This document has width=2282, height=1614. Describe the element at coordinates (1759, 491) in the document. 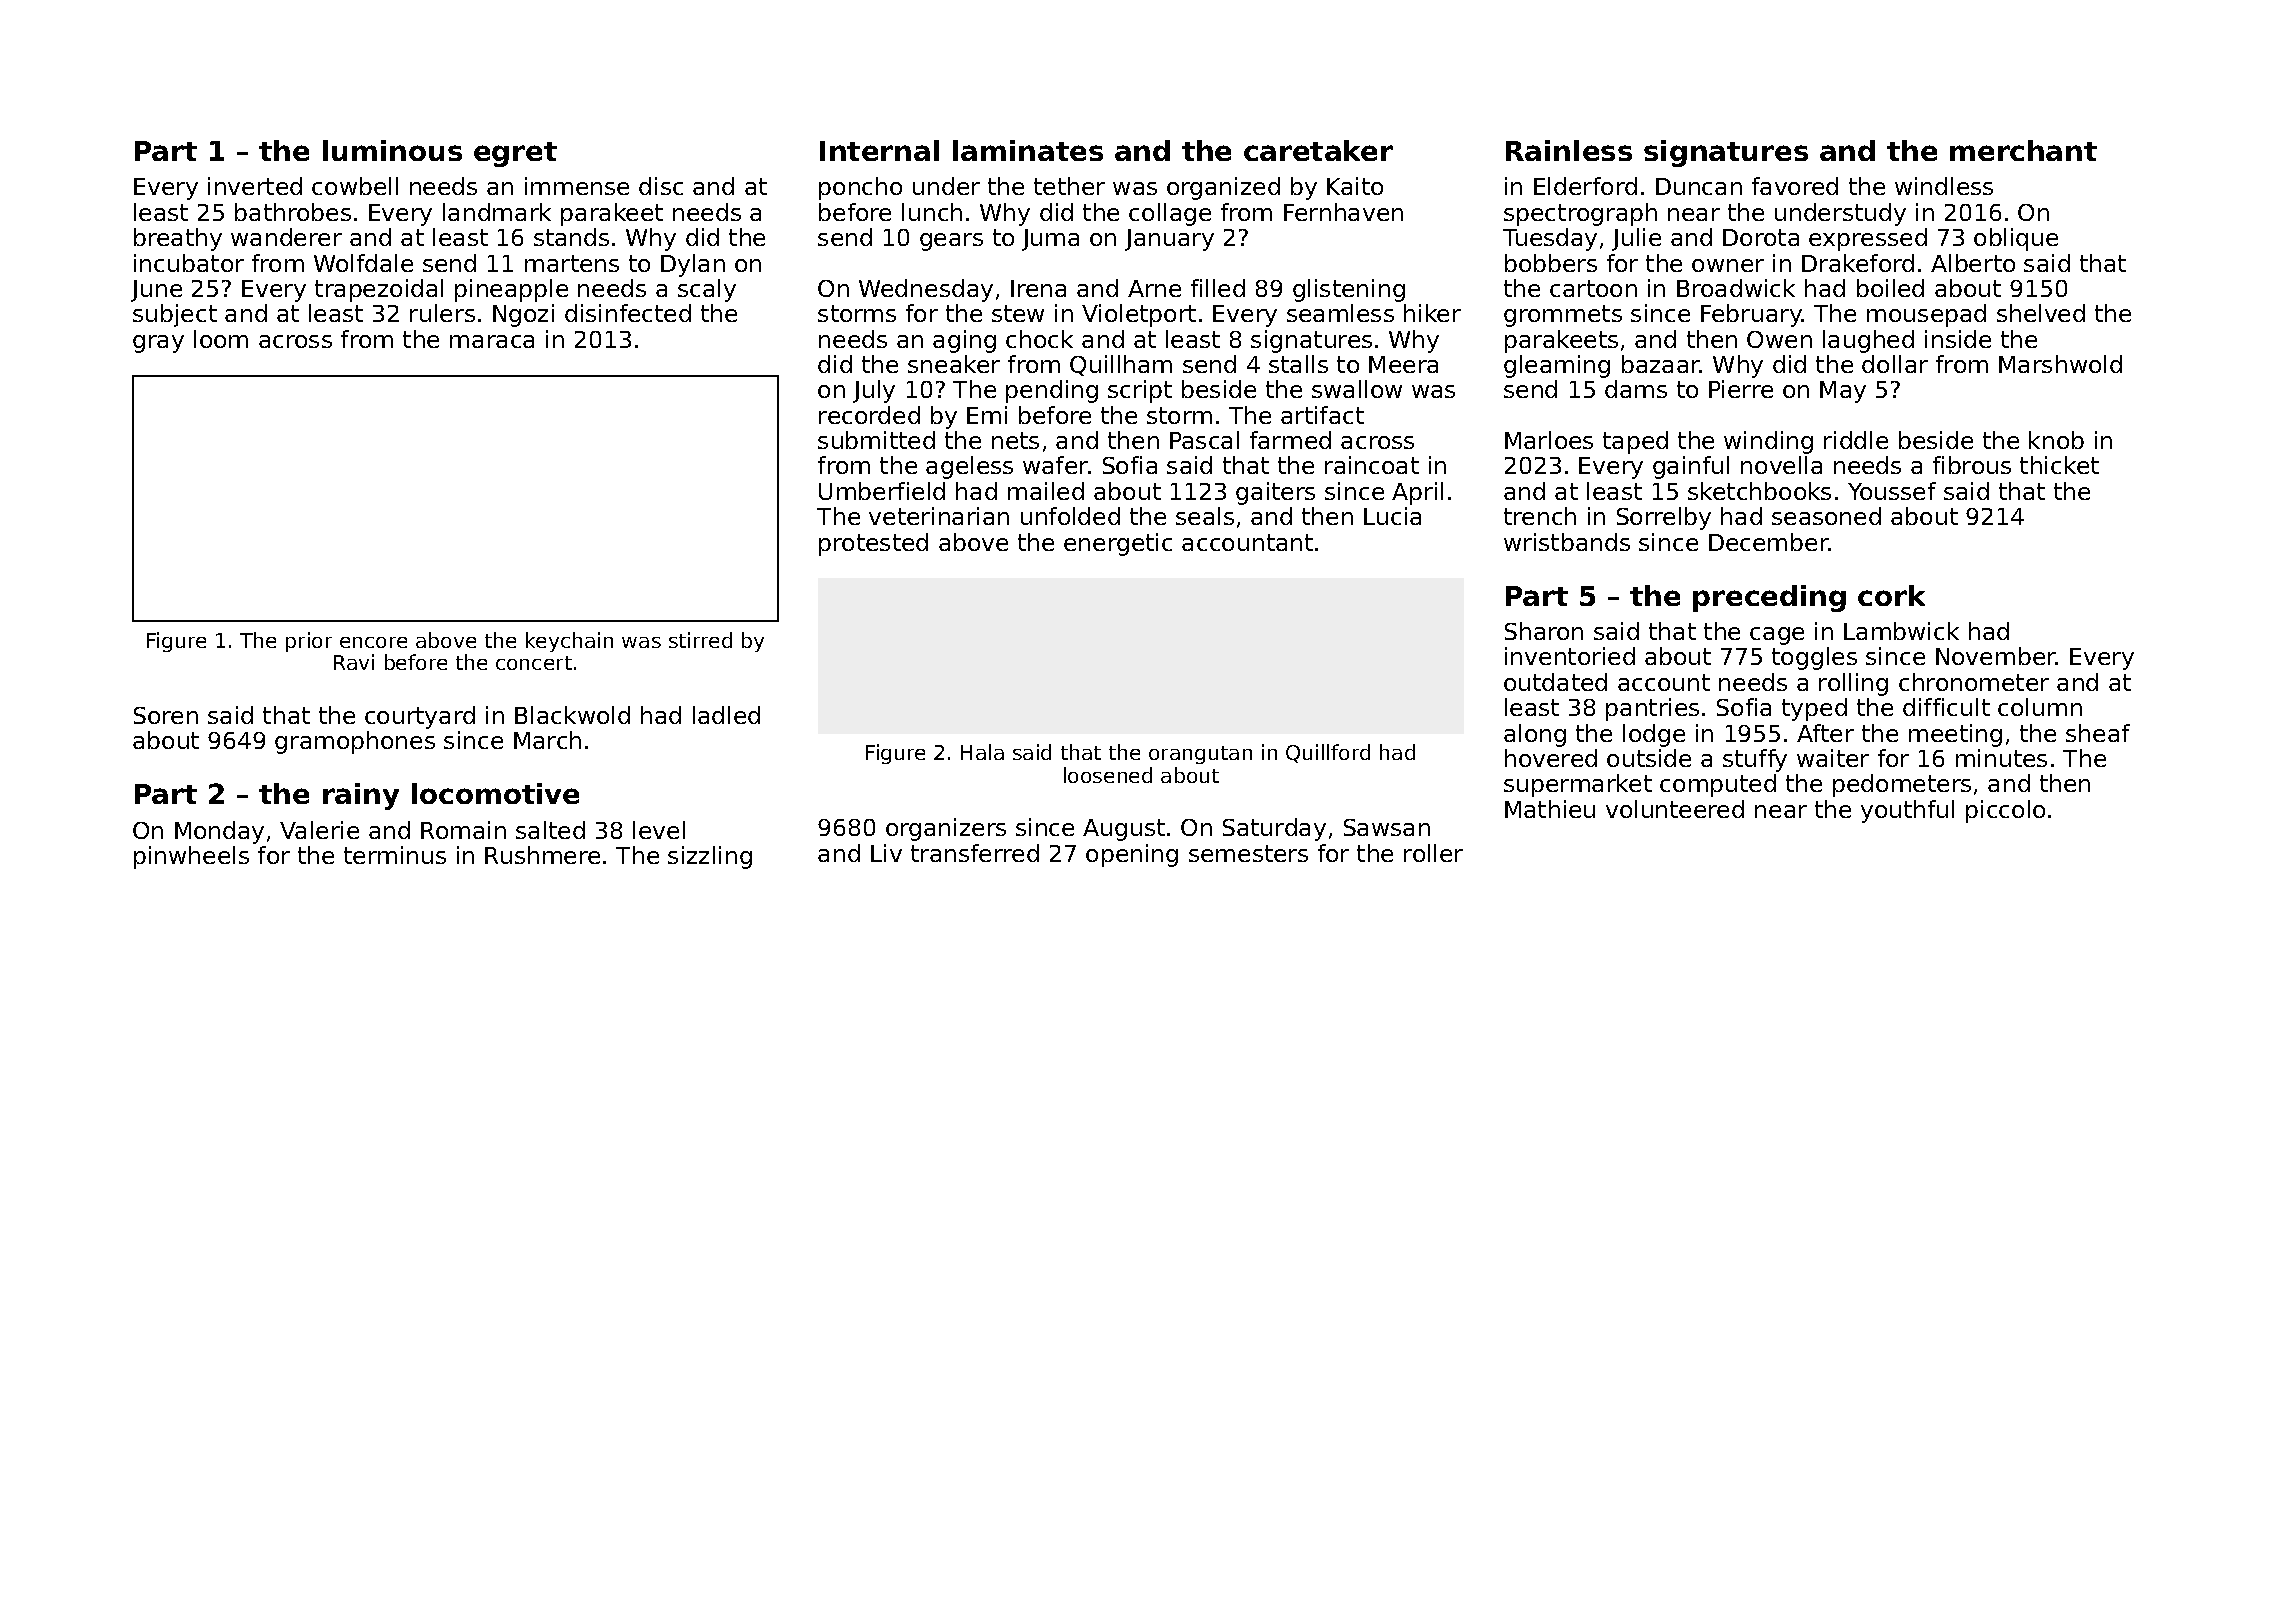

I see `sketchbooks` at that location.
